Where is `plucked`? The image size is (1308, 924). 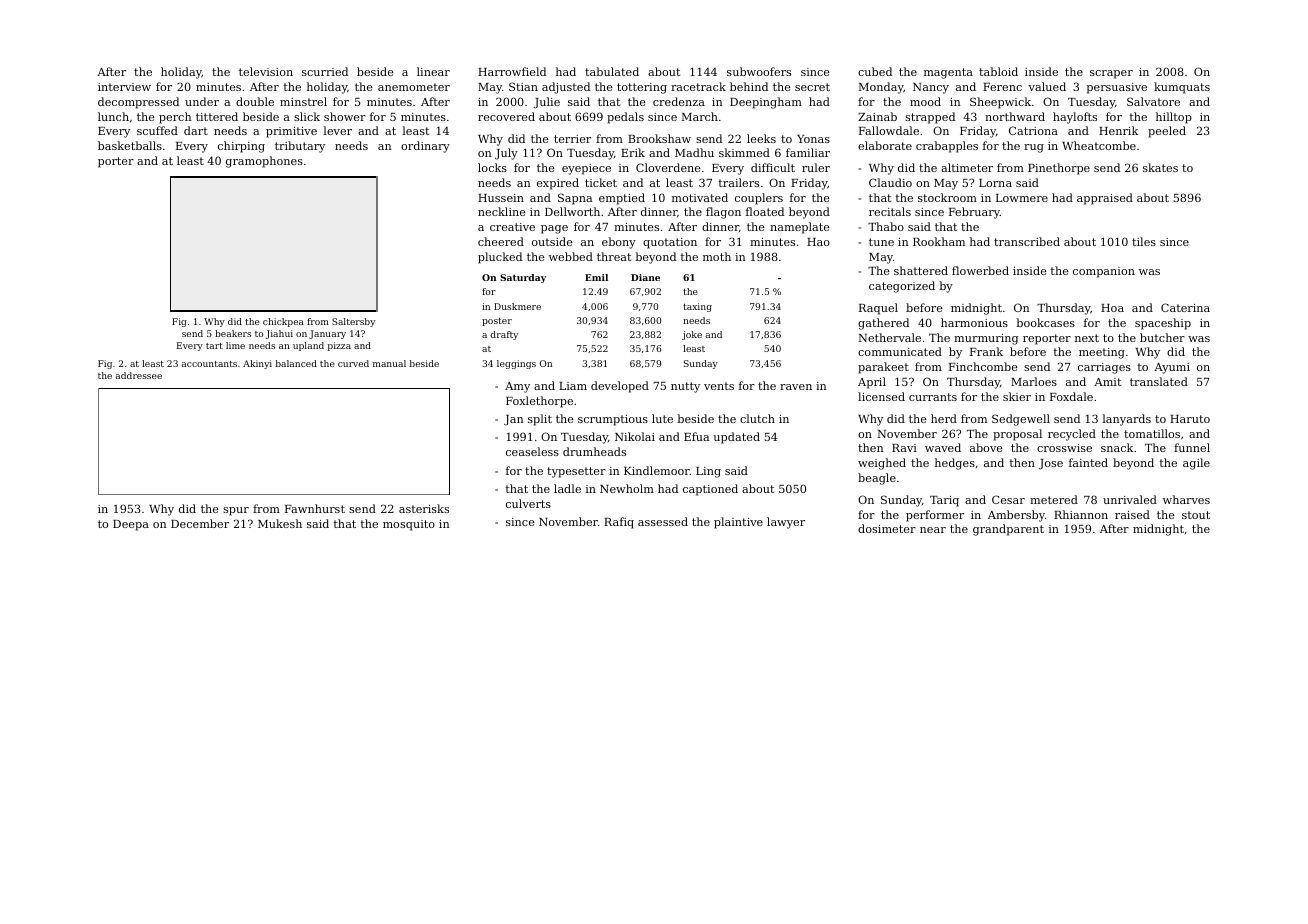 plucked is located at coordinates (500, 258).
